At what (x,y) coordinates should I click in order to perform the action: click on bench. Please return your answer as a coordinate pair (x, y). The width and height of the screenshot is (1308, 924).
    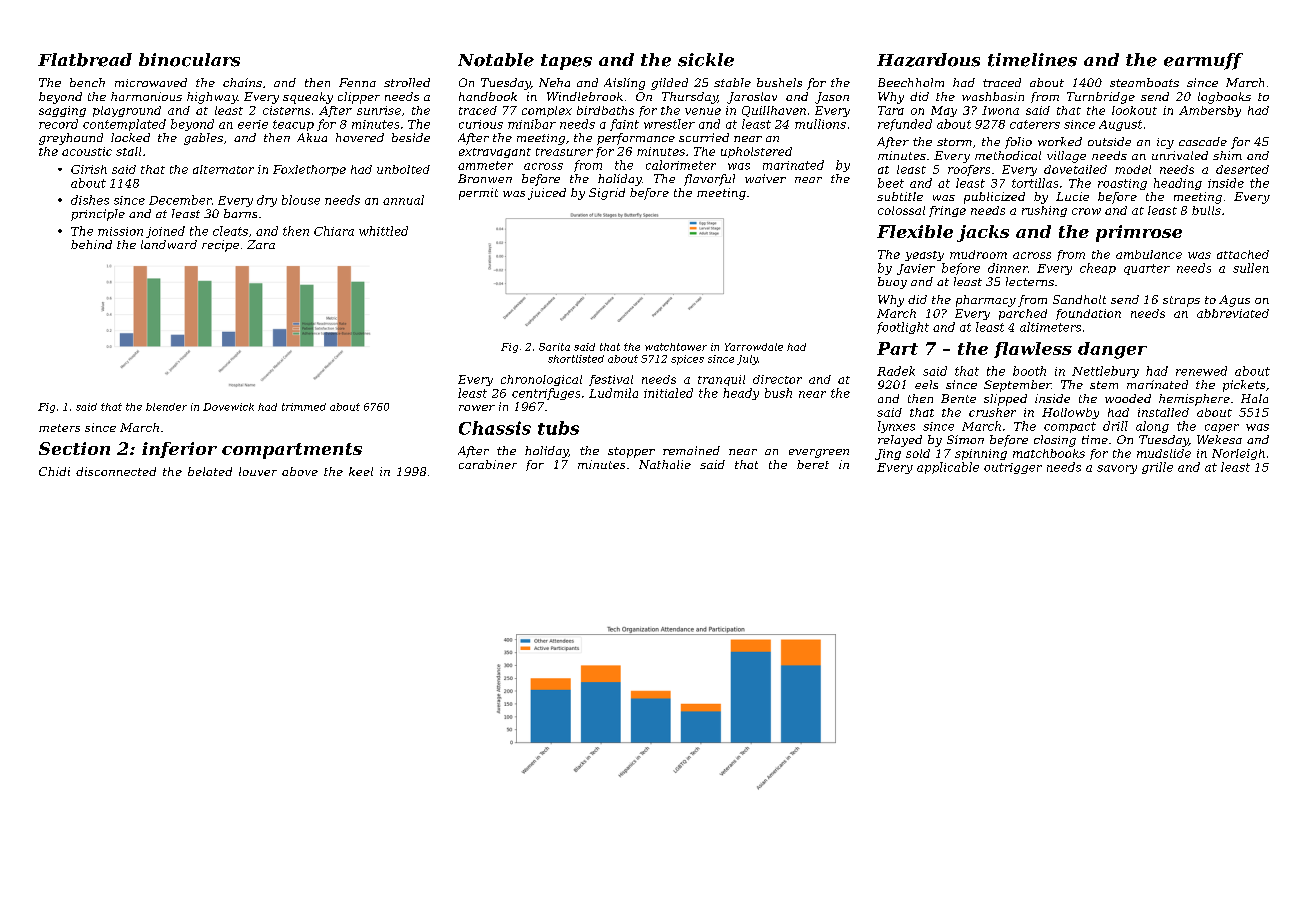
    Looking at the image, I should click on (87, 82).
